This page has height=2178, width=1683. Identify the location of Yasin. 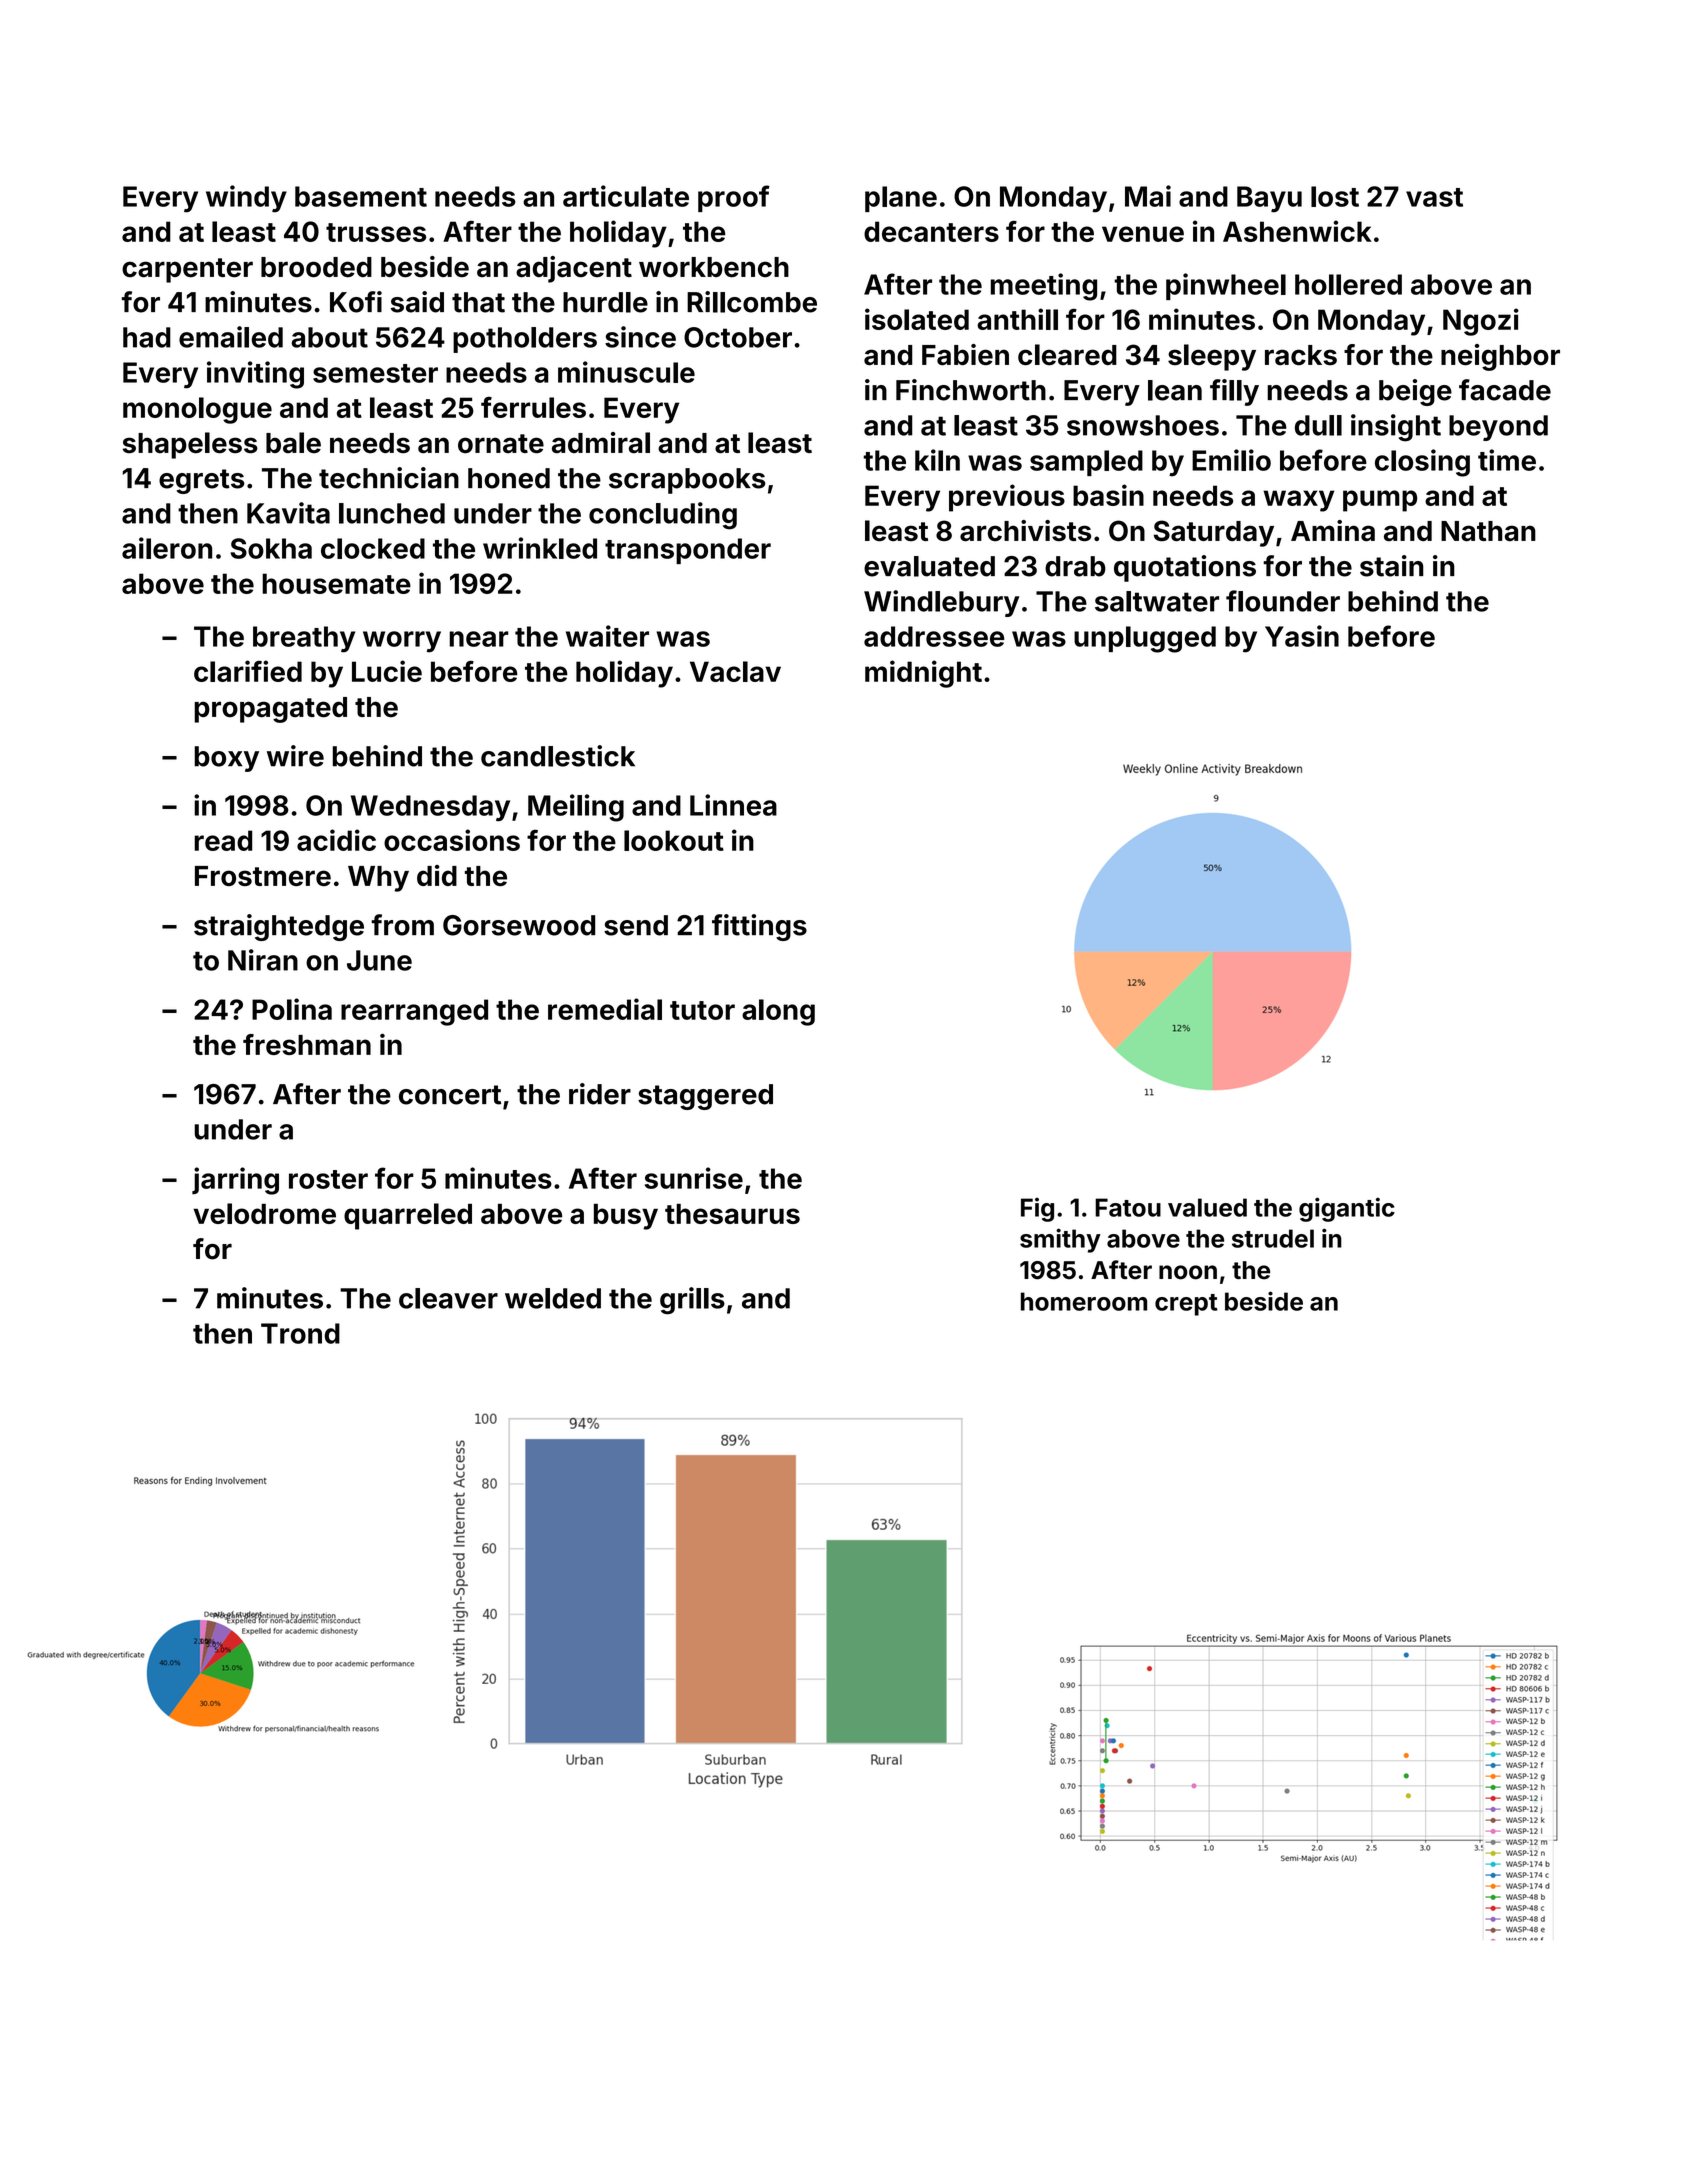
(1302, 636).
